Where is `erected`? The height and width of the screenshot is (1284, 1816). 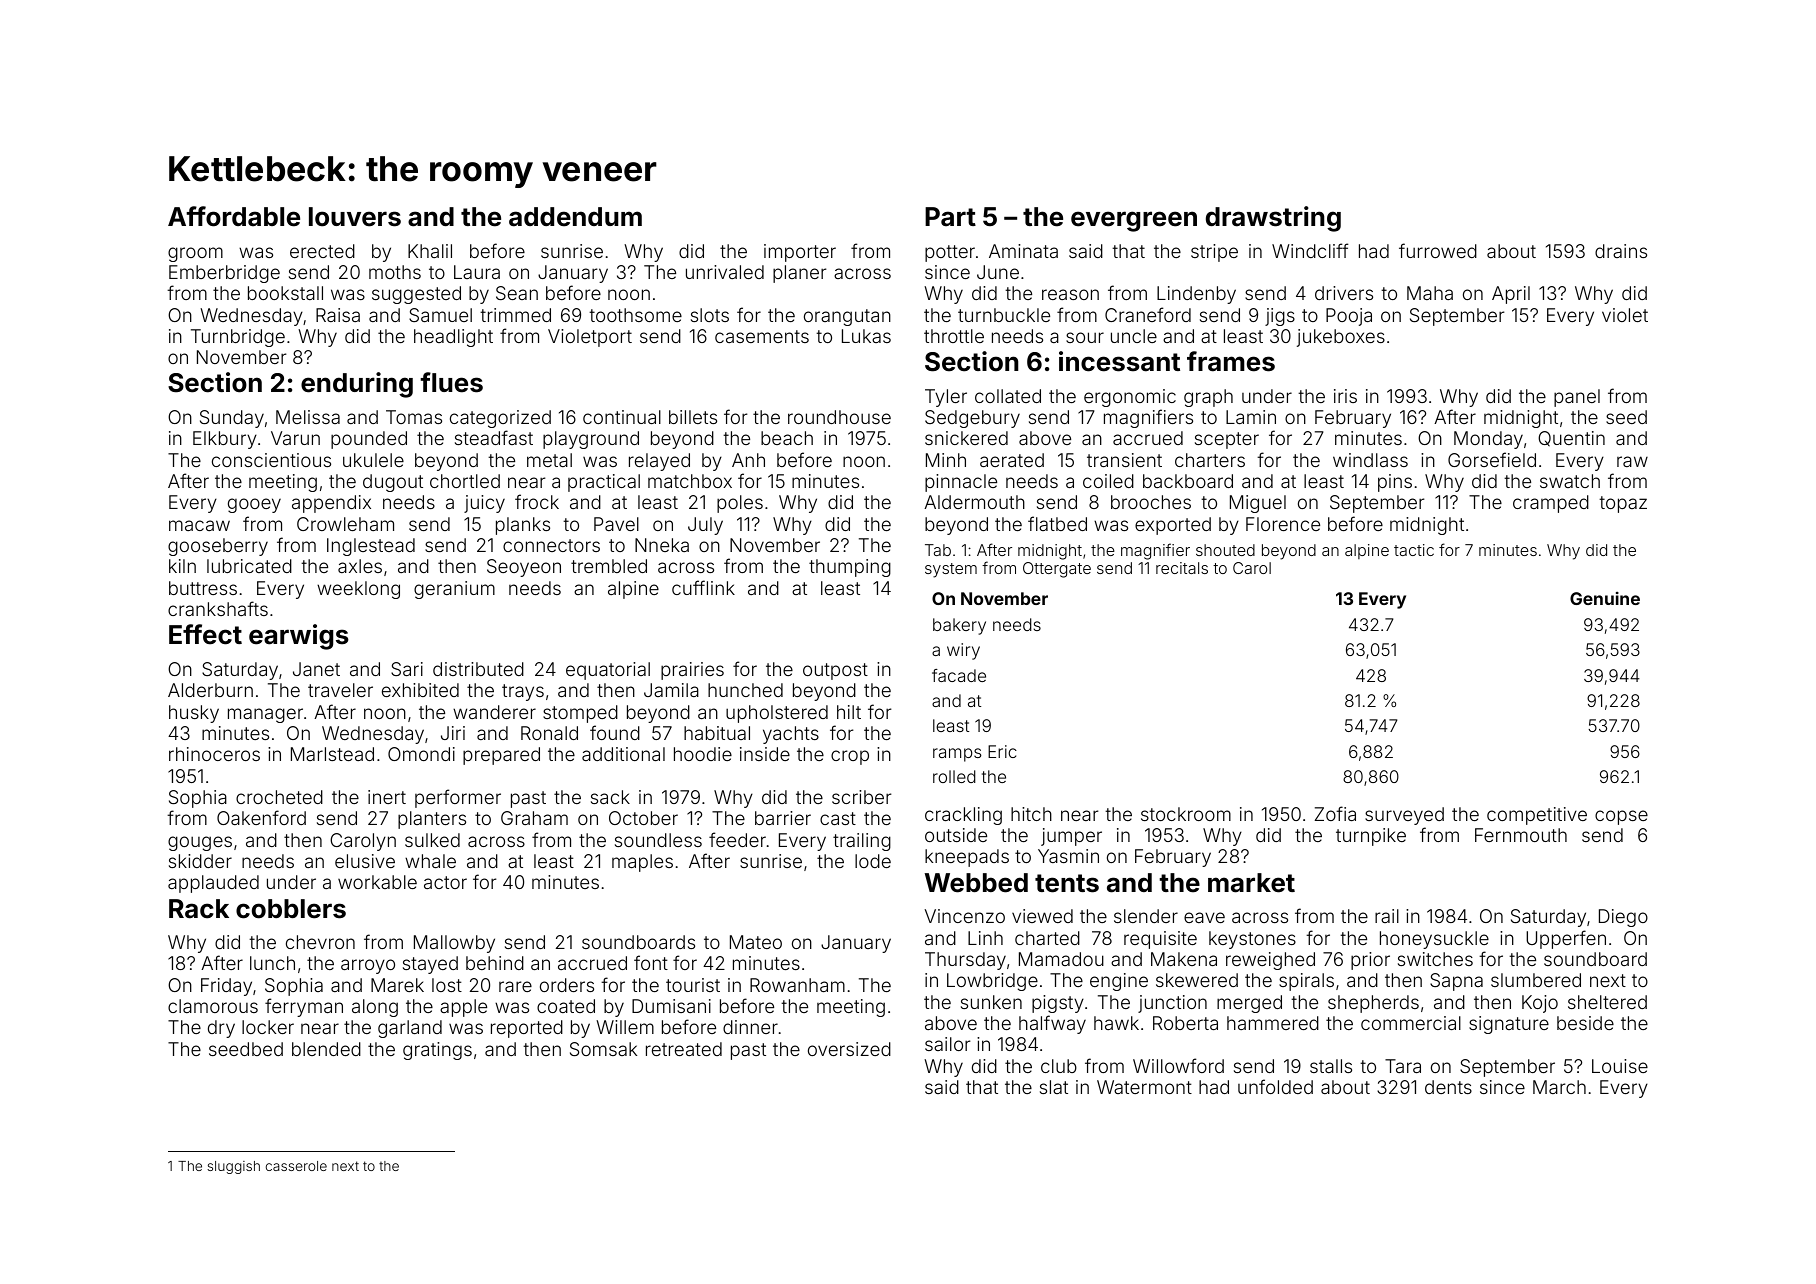 erected is located at coordinates (322, 251).
